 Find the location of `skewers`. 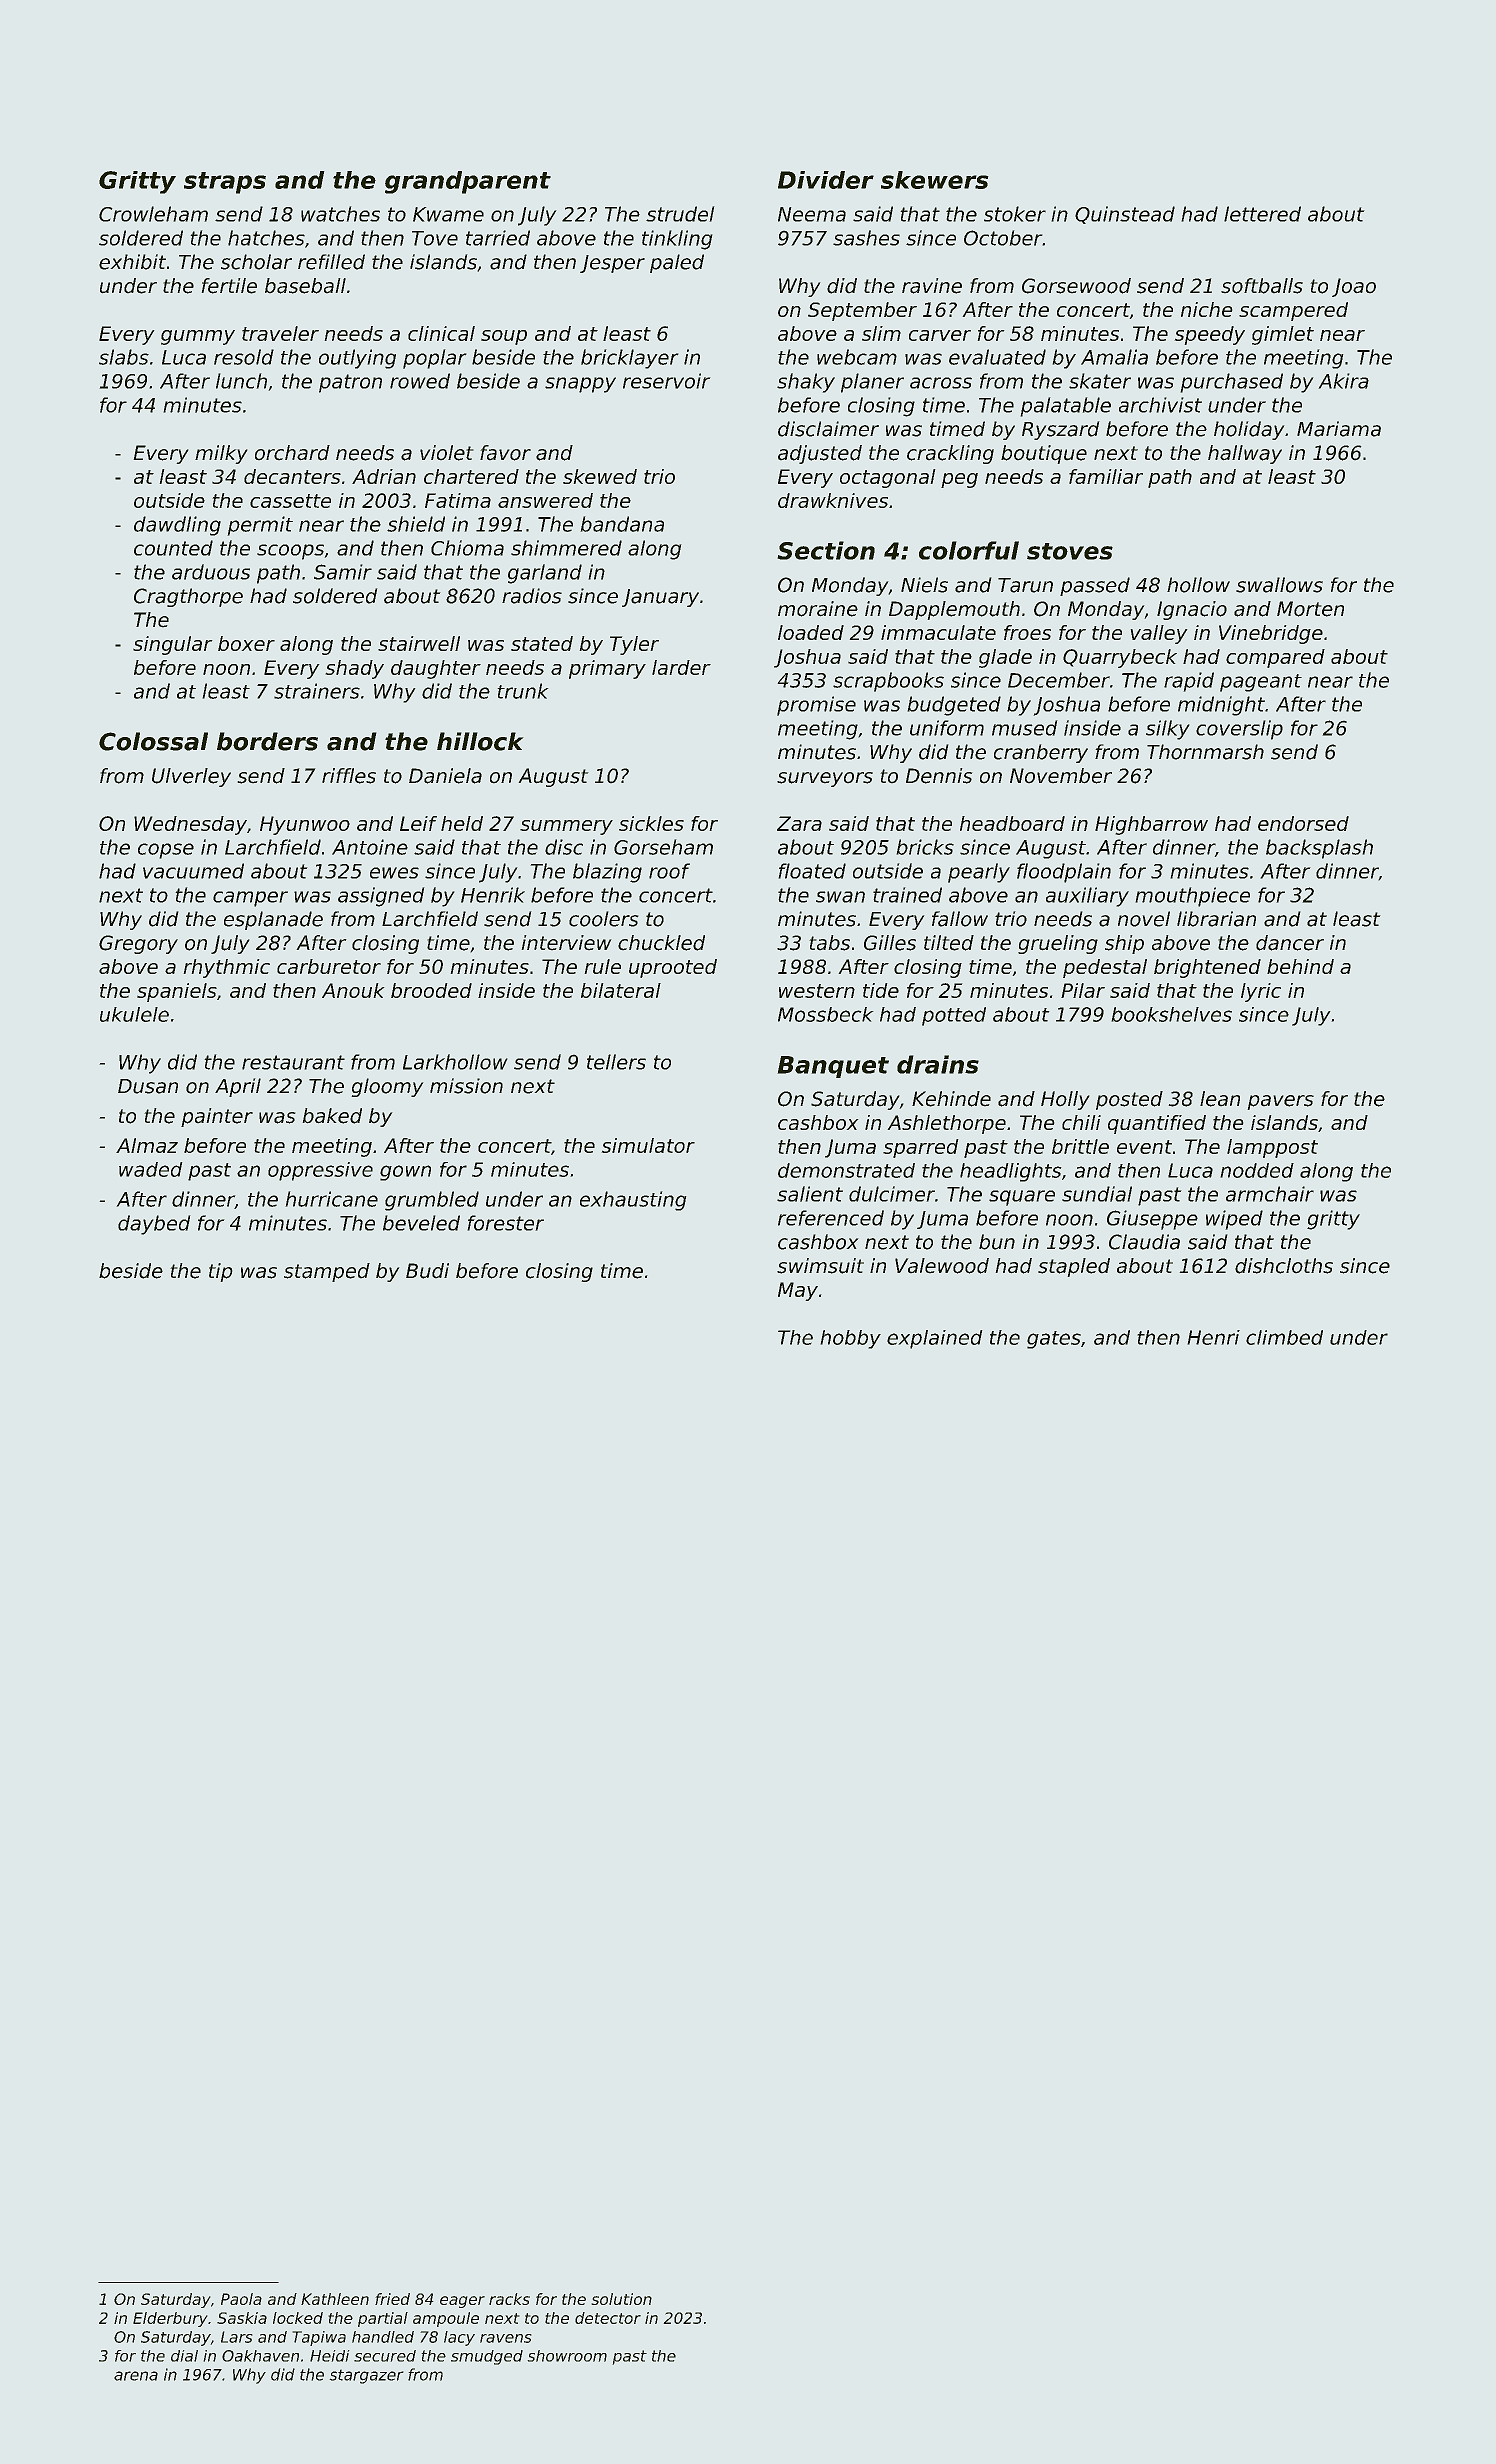

skewers is located at coordinates (935, 180).
